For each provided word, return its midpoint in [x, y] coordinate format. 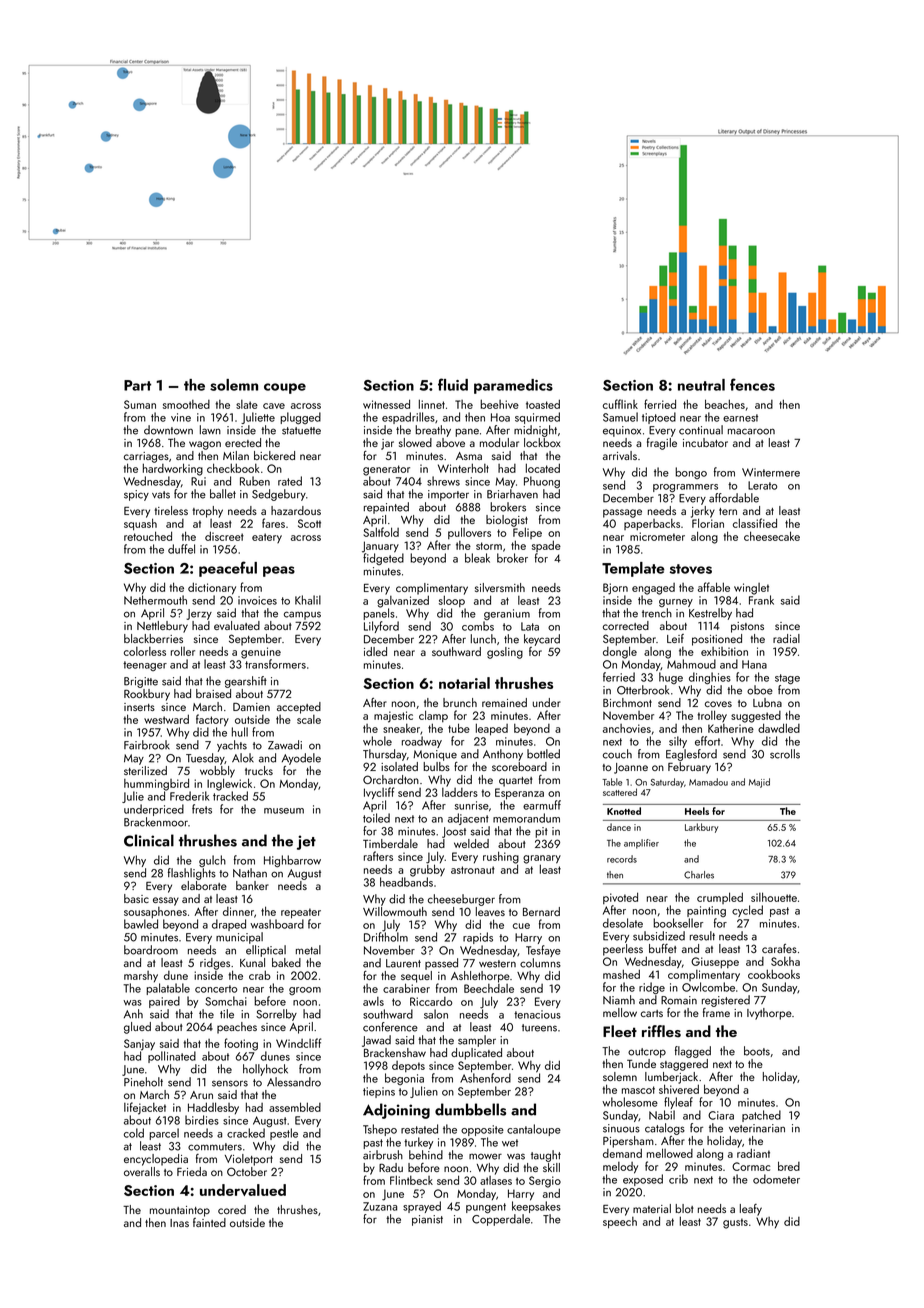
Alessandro [294, 1082]
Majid [759, 783]
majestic [393, 717]
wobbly [217, 772]
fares [273, 523]
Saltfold [381, 532]
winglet [751, 589]
